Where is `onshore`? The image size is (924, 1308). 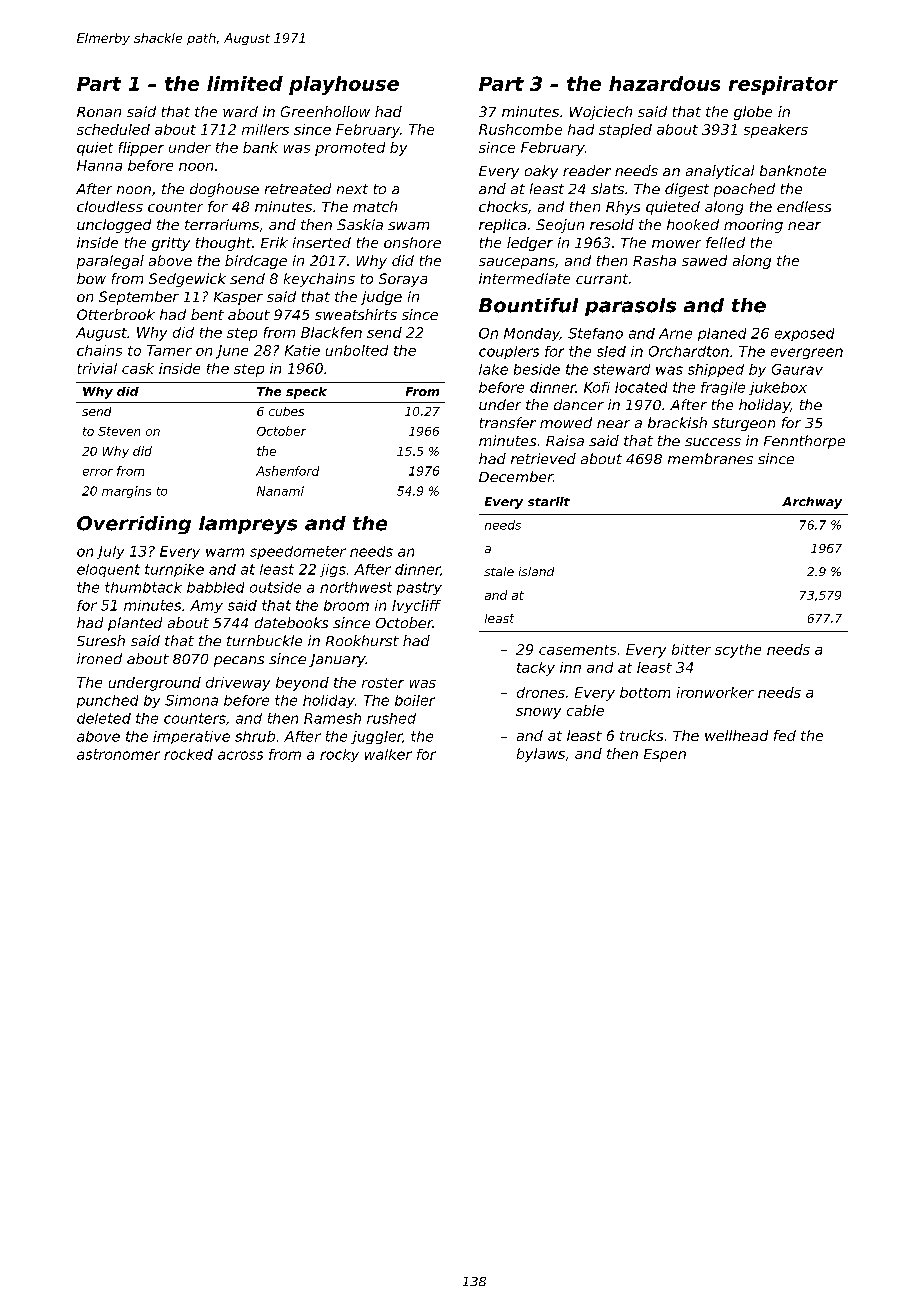 onshore is located at coordinates (412, 242).
